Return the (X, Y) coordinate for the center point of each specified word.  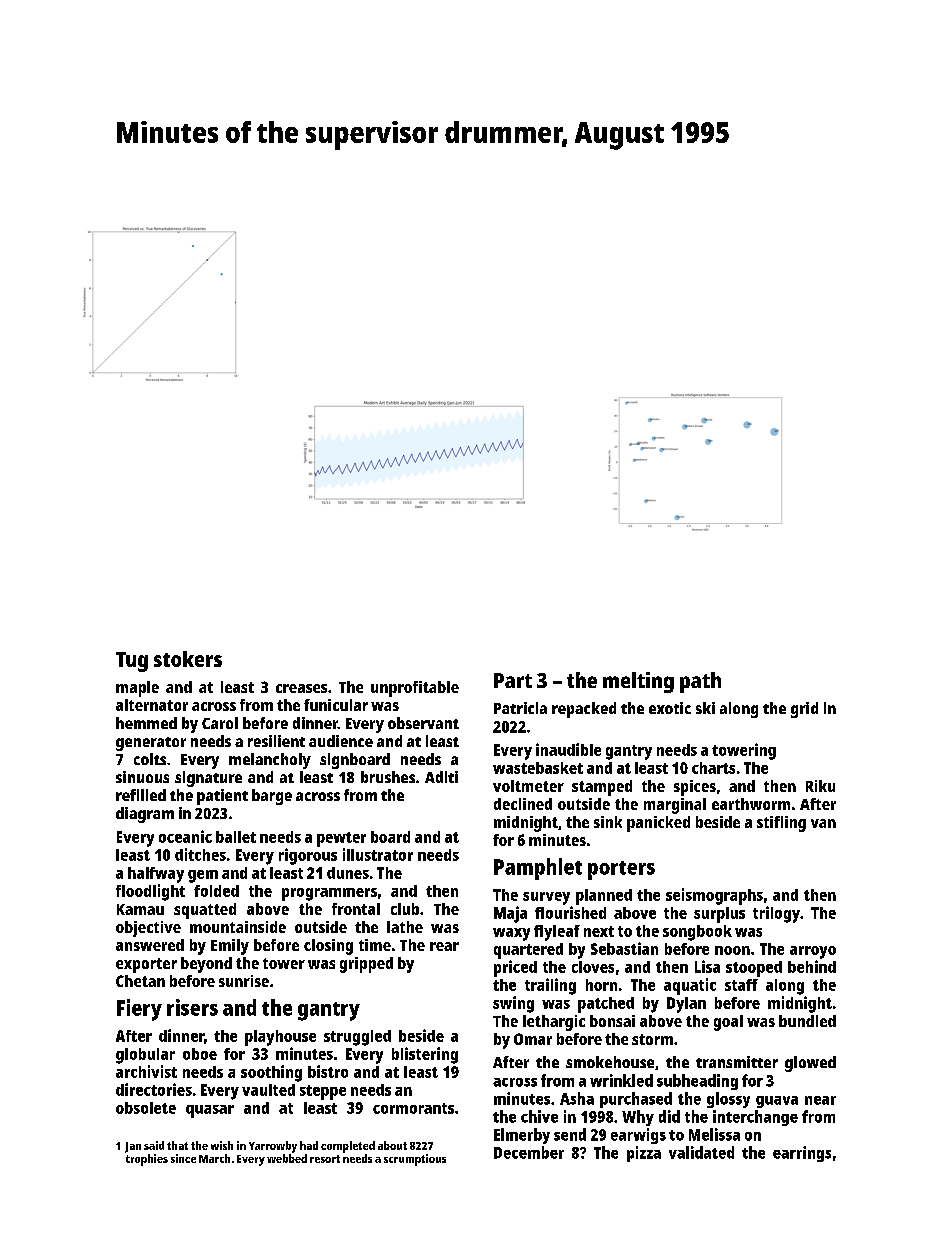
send (570, 1134)
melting (638, 682)
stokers (188, 659)
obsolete (146, 1108)
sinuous (142, 777)
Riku (820, 786)
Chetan (140, 981)
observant (423, 723)
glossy (728, 1100)
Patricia (520, 708)
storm (652, 1039)
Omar (533, 1039)
